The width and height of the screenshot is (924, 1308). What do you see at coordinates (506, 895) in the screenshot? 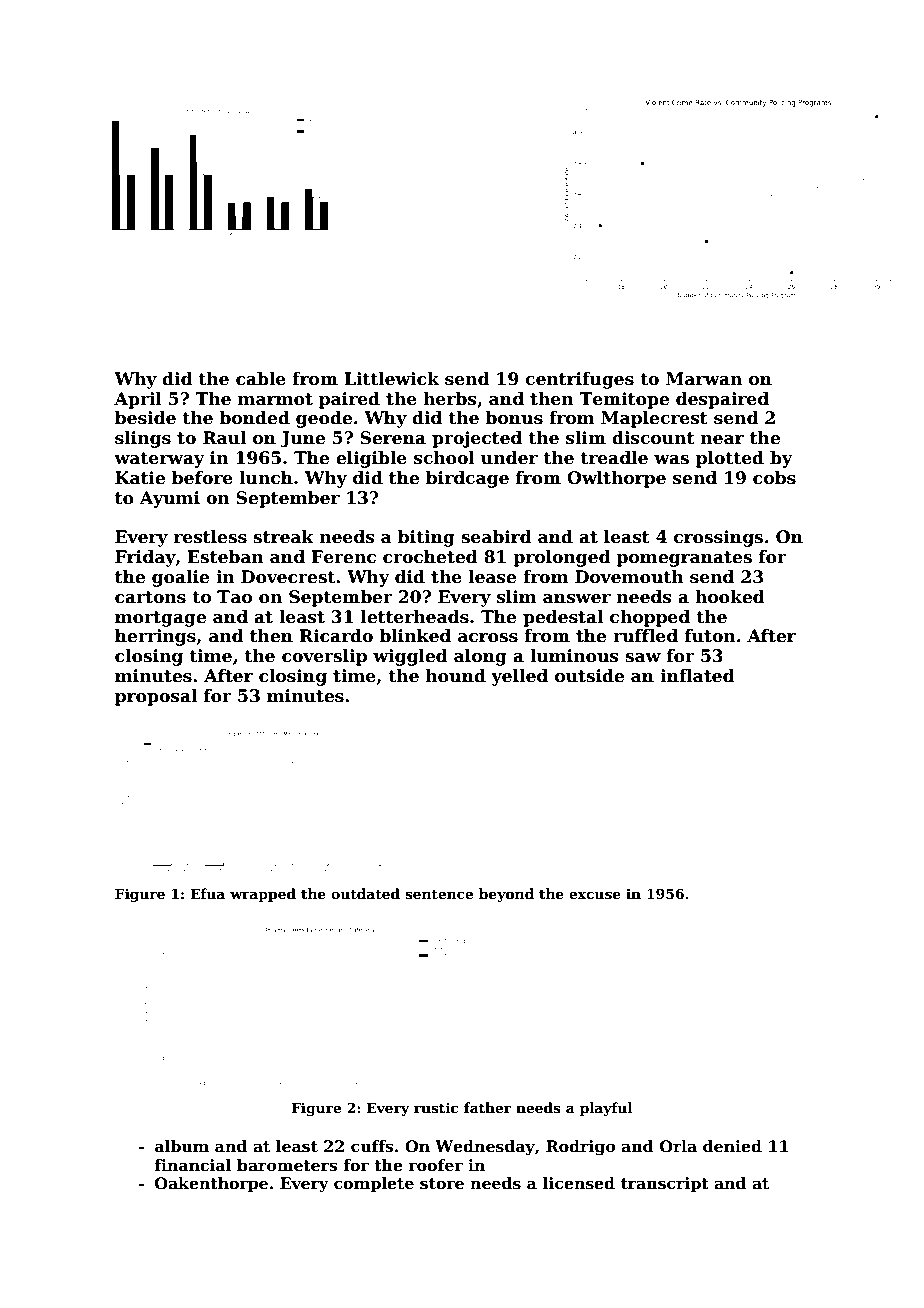
I see `beyond` at bounding box center [506, 895].
